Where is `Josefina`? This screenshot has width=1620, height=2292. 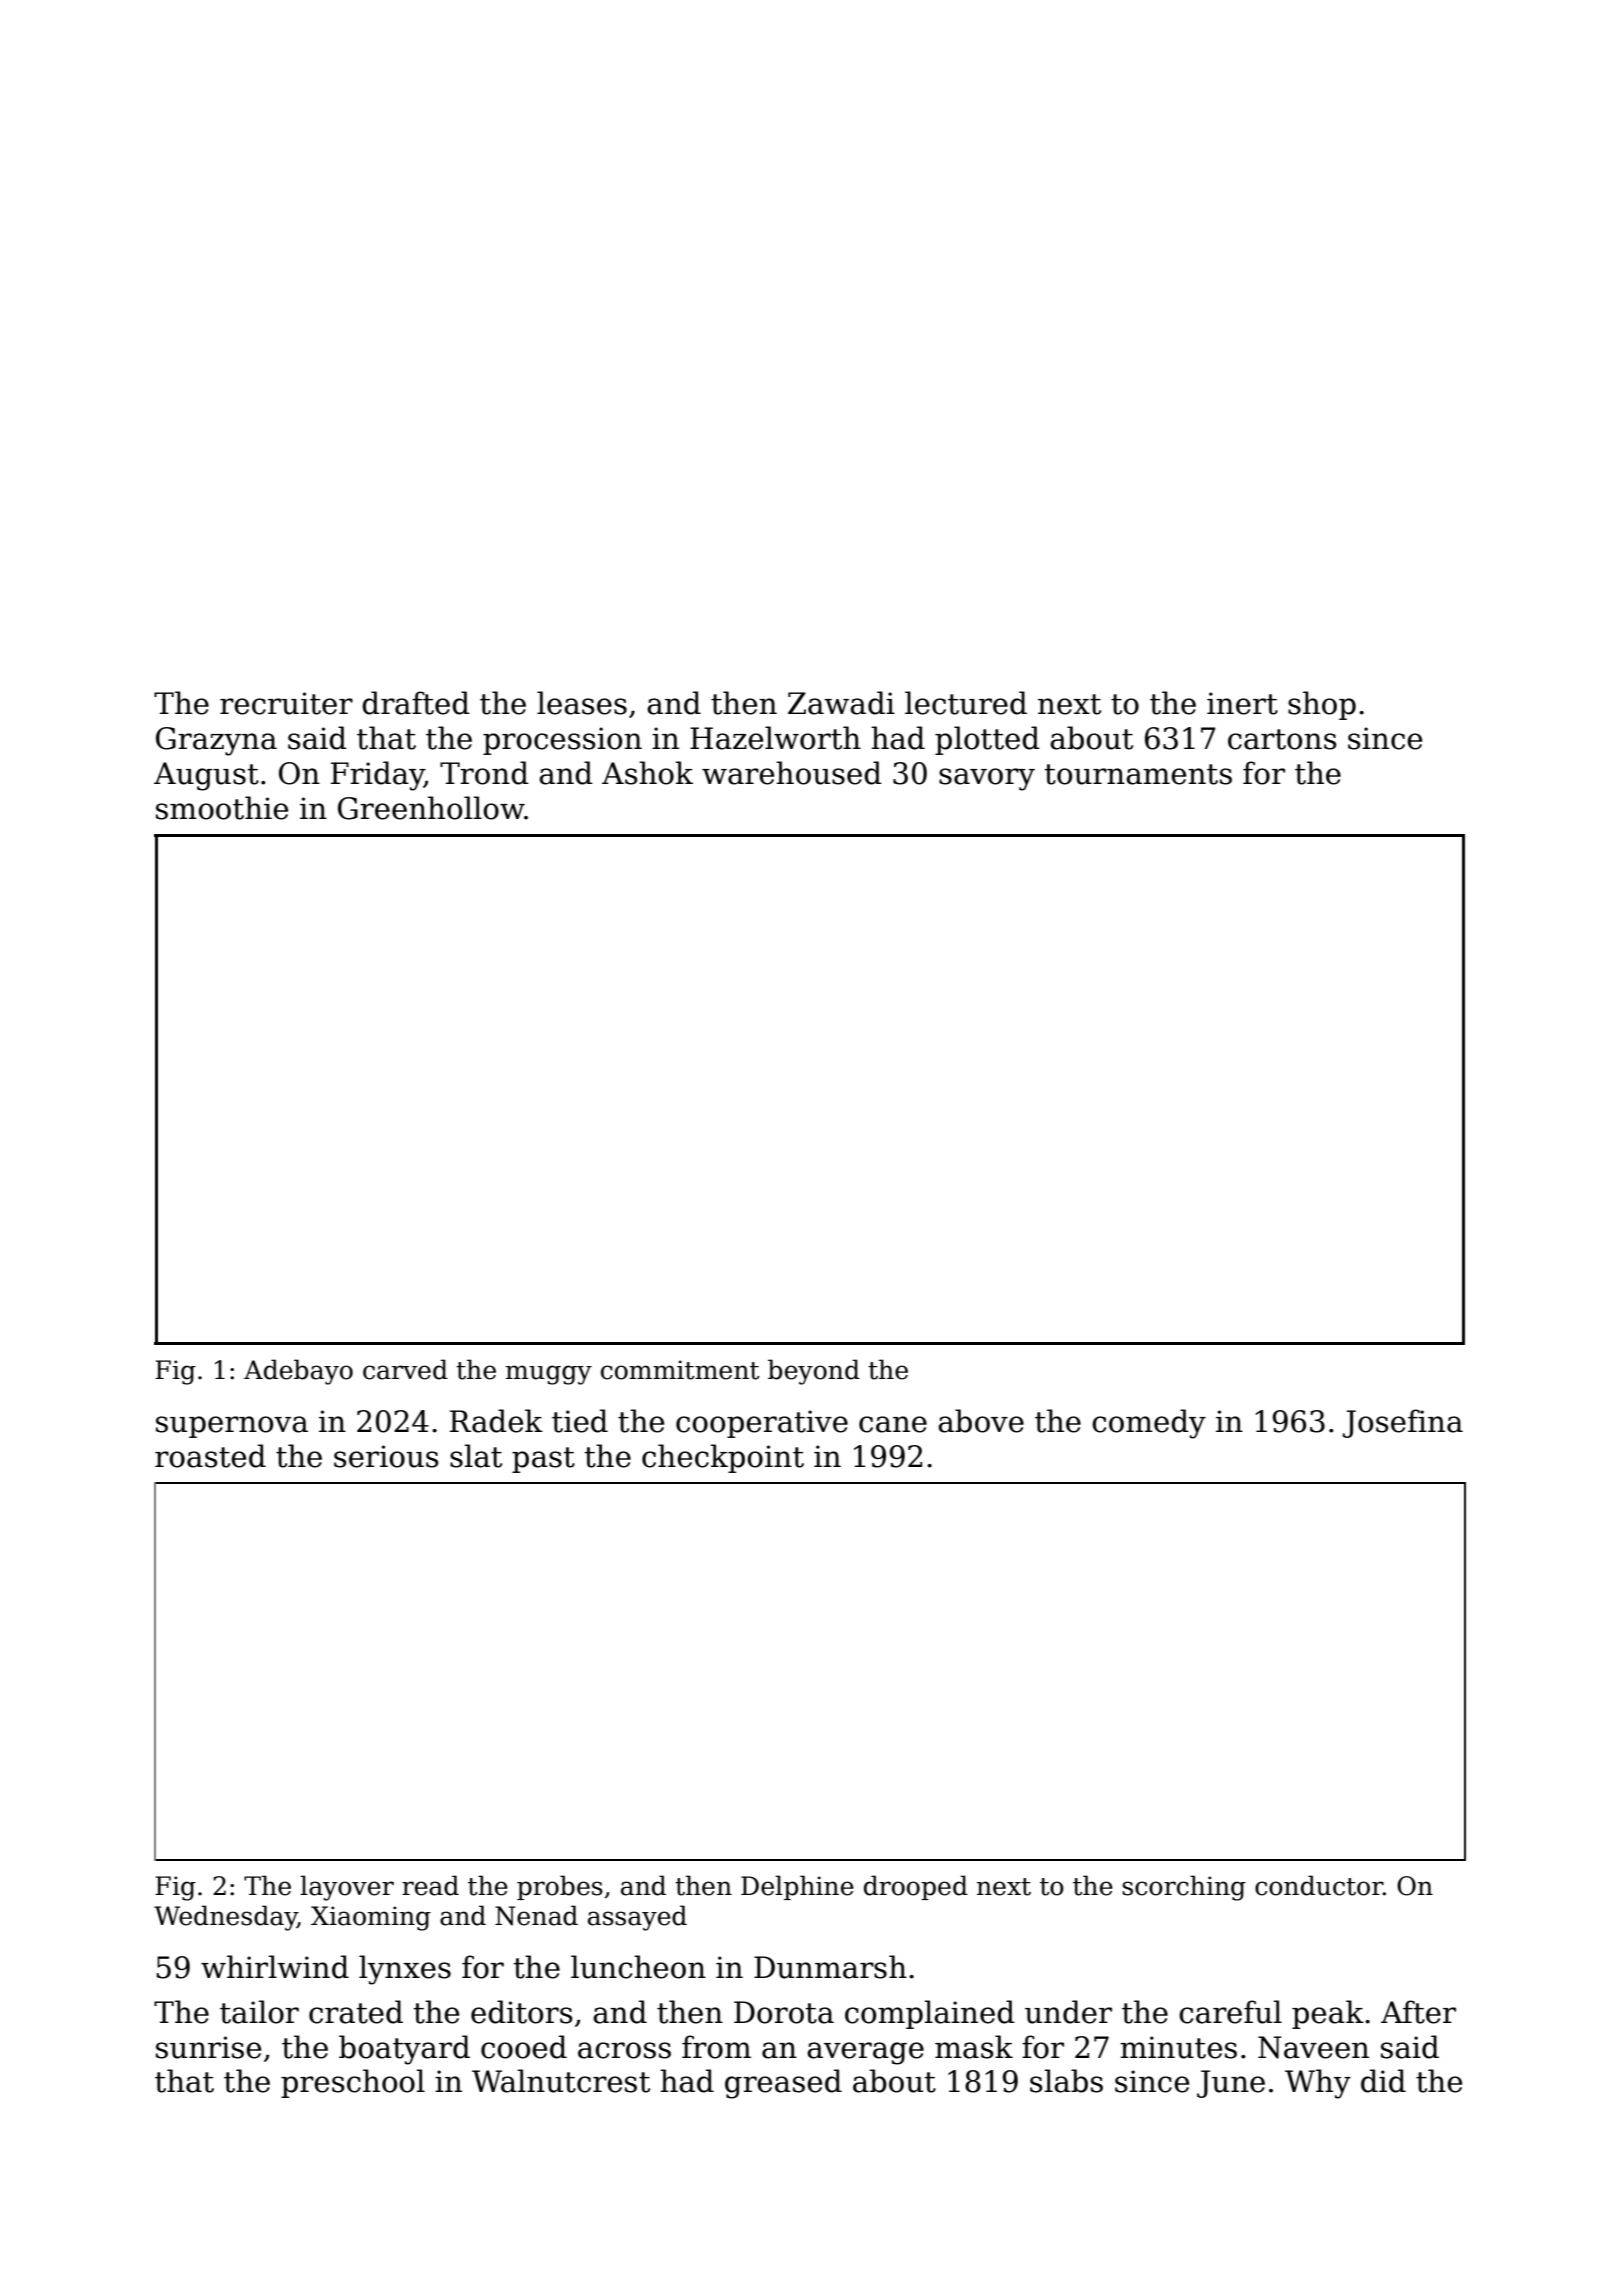 Josefina is located at coordinates (1403, 1423).
